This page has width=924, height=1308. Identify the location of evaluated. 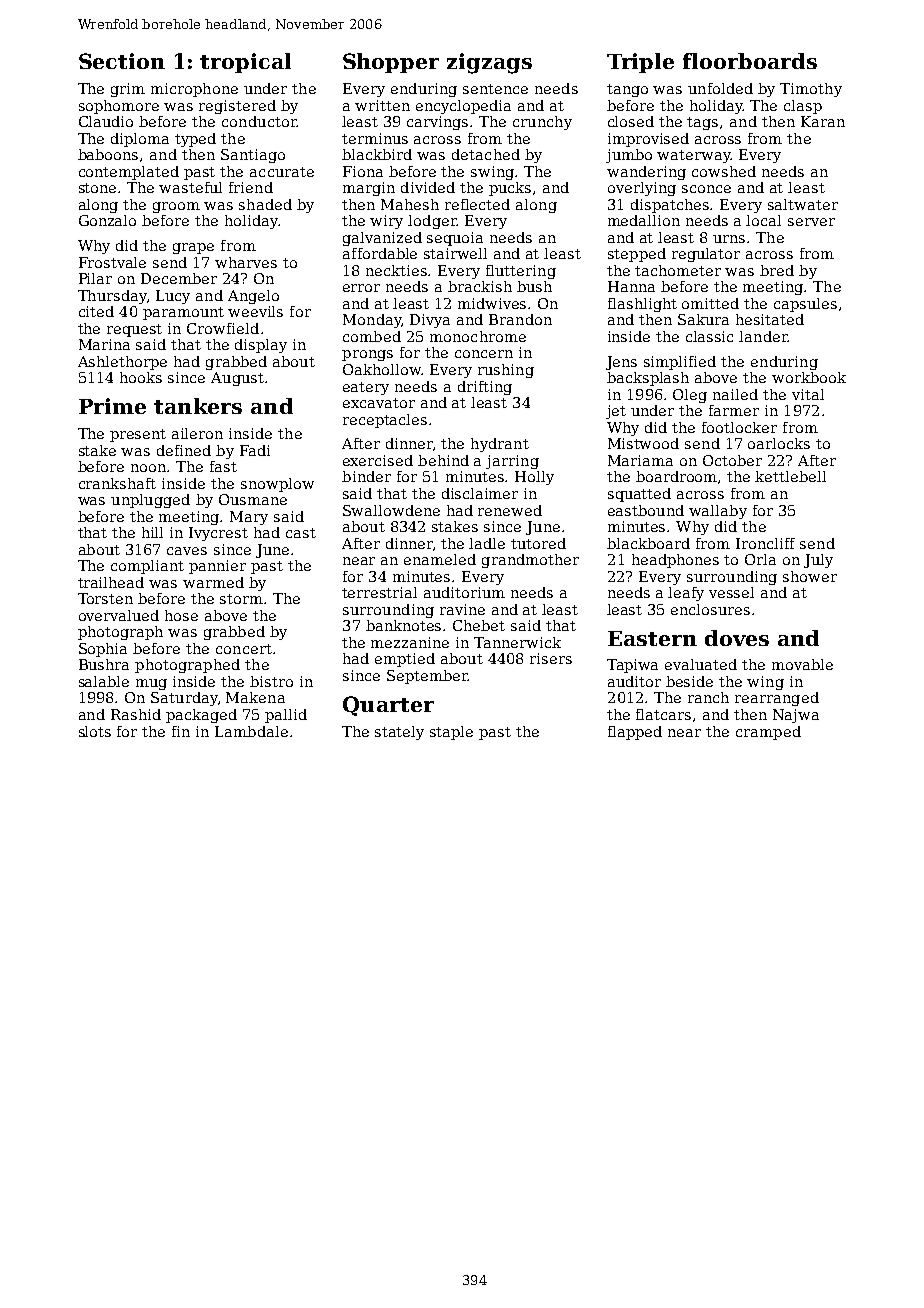
(701, 664).
